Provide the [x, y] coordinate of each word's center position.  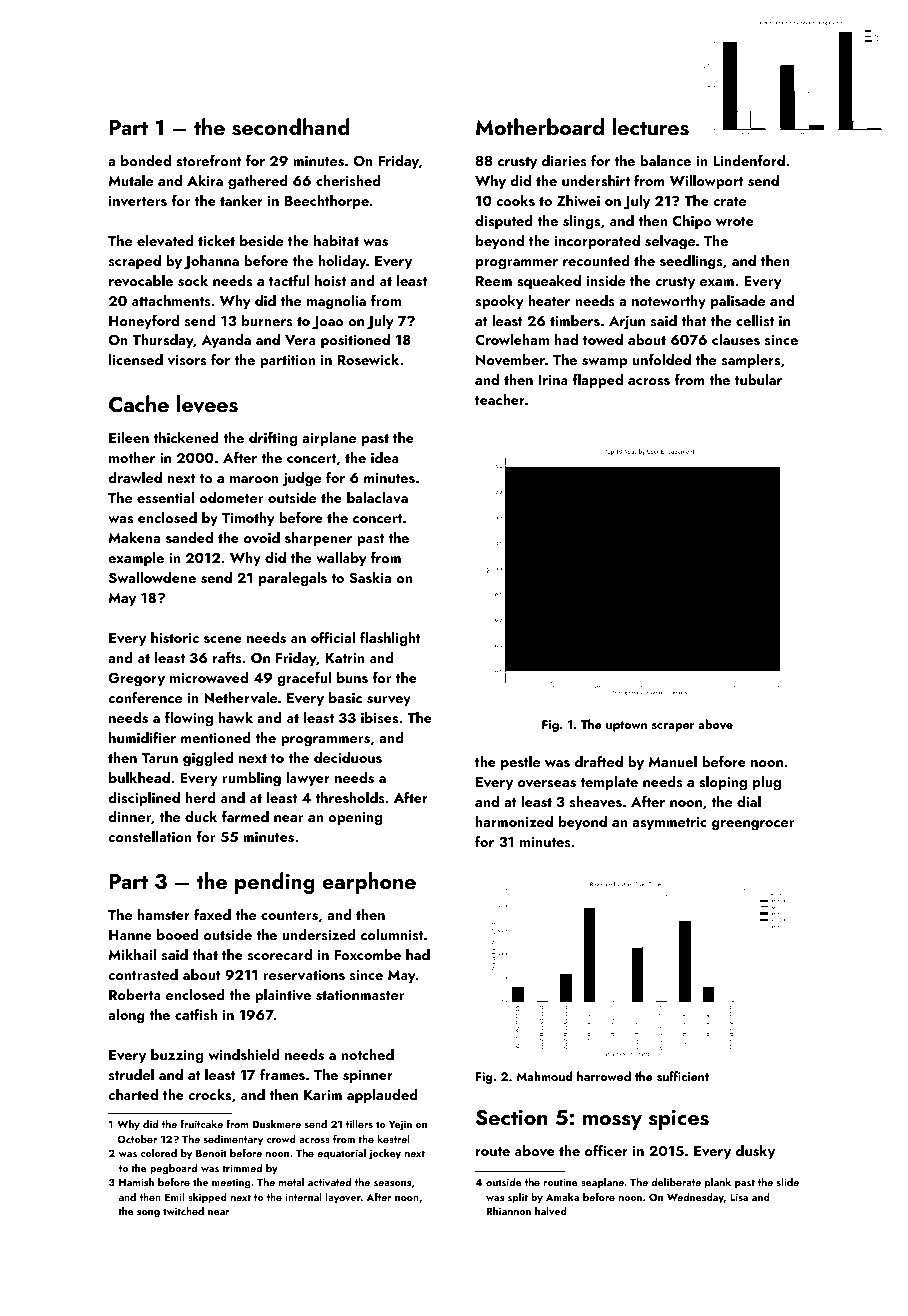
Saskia [370, 578]
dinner [130, 817]
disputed [504, 222]
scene [223, 639]
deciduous [348, 757]
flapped [597, 380]
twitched [183, 1211]
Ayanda [226, 341]
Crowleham [512, 339]
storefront [209, 160]
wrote [735, 221]
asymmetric [669, 823]
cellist [755, 320]
